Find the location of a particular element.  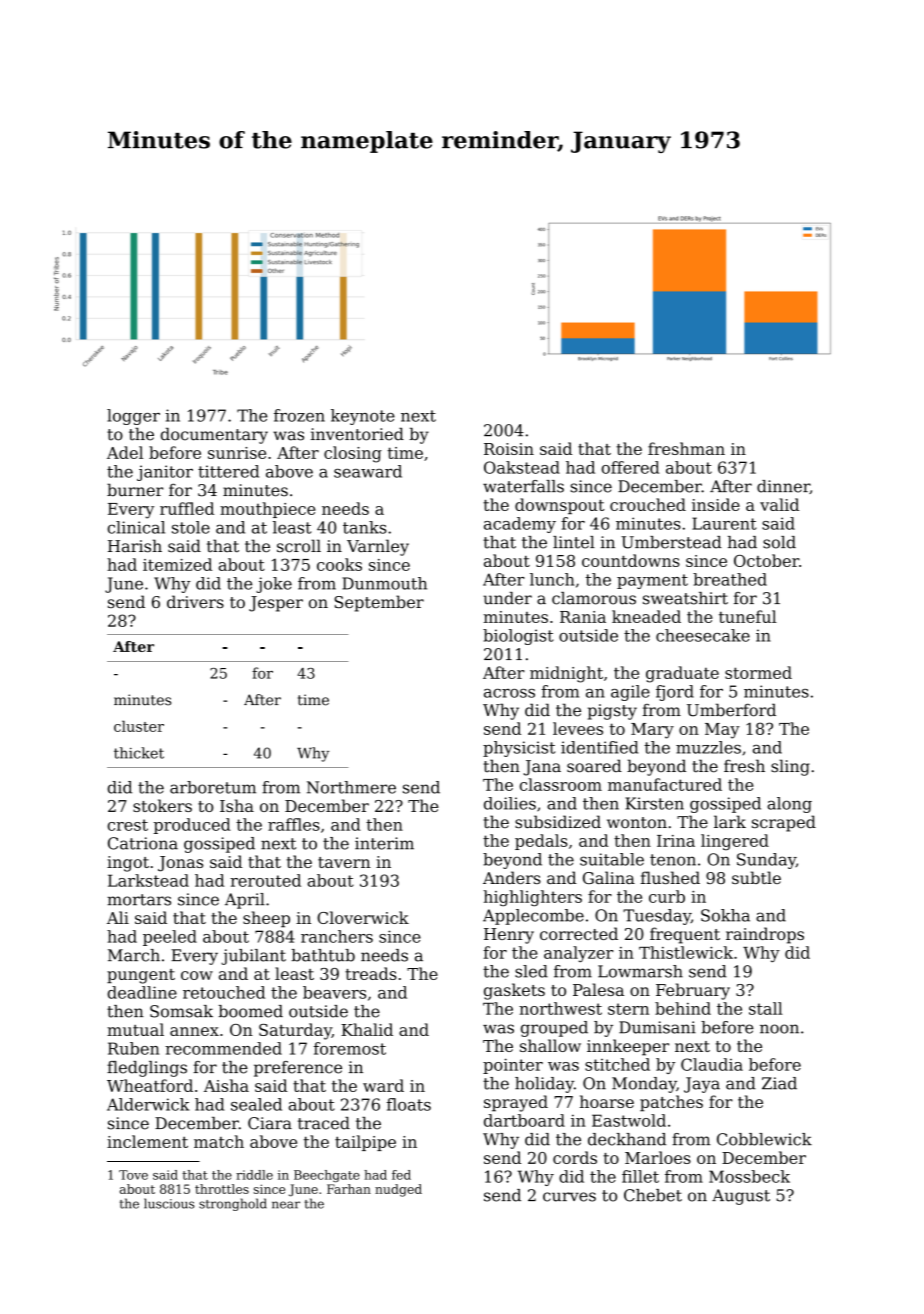

cluster is located at coordinates (139, 726).
